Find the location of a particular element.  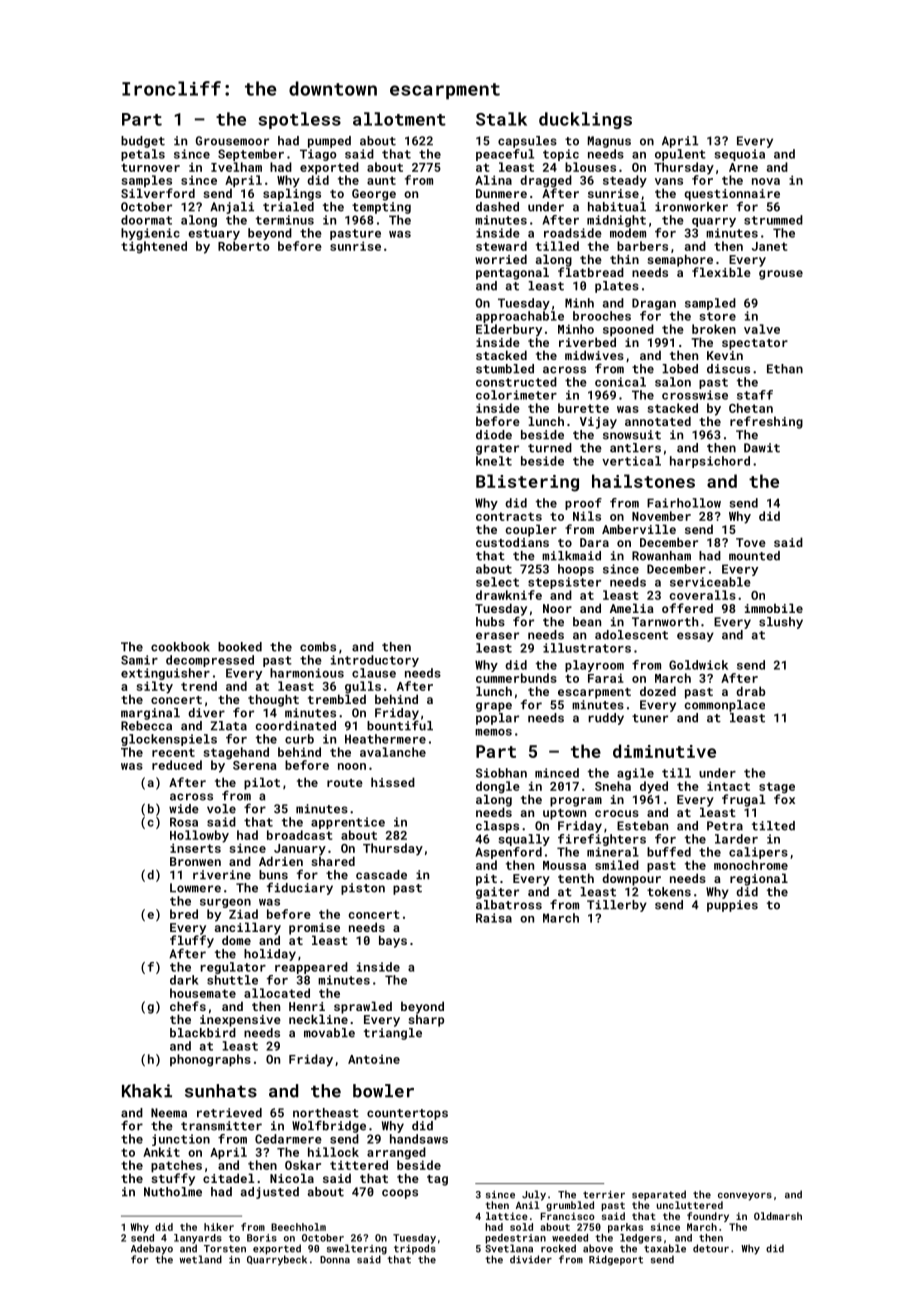

Janet is located at coordinates (769, 246).
